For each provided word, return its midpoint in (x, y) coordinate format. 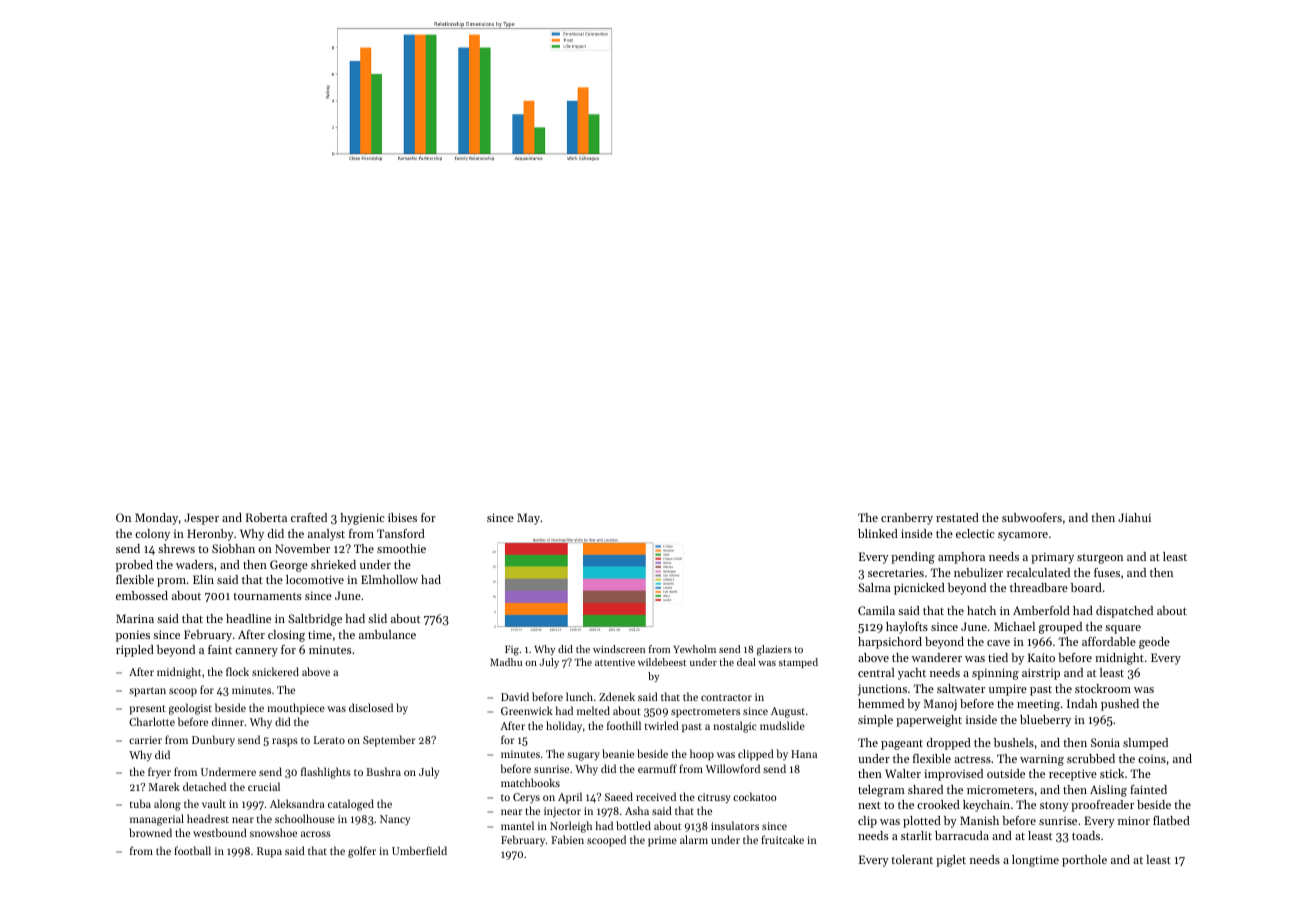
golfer (362, 852)
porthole (1084, 861)
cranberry (907, 519)
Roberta (266, 517)
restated (957, 517)
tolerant (912, 859)
